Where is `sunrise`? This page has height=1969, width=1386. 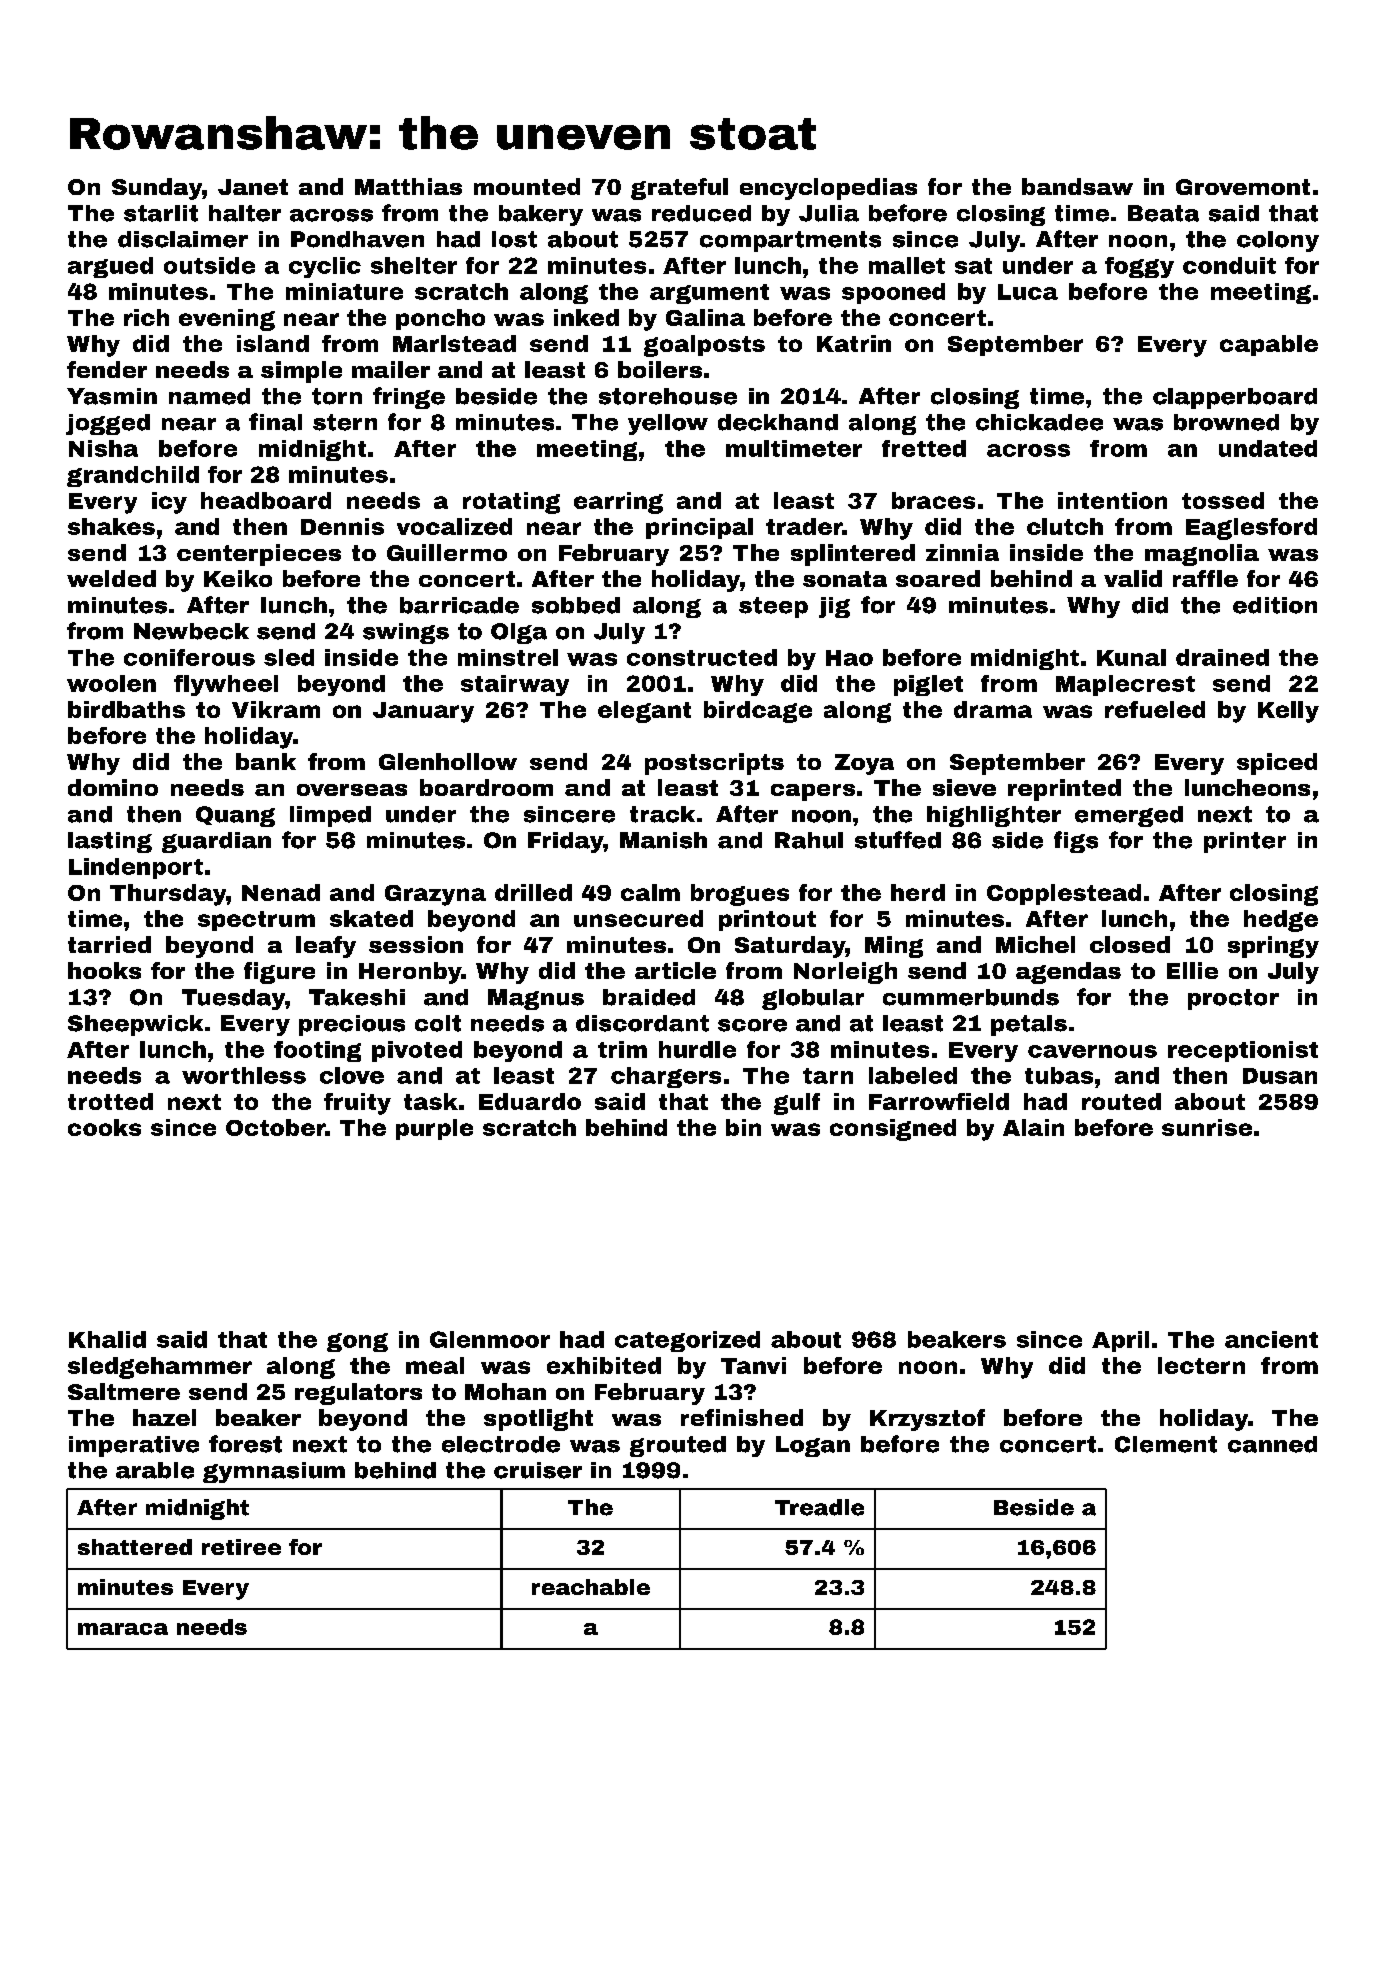
sunrise is located at coordinates (1207, 1127).
